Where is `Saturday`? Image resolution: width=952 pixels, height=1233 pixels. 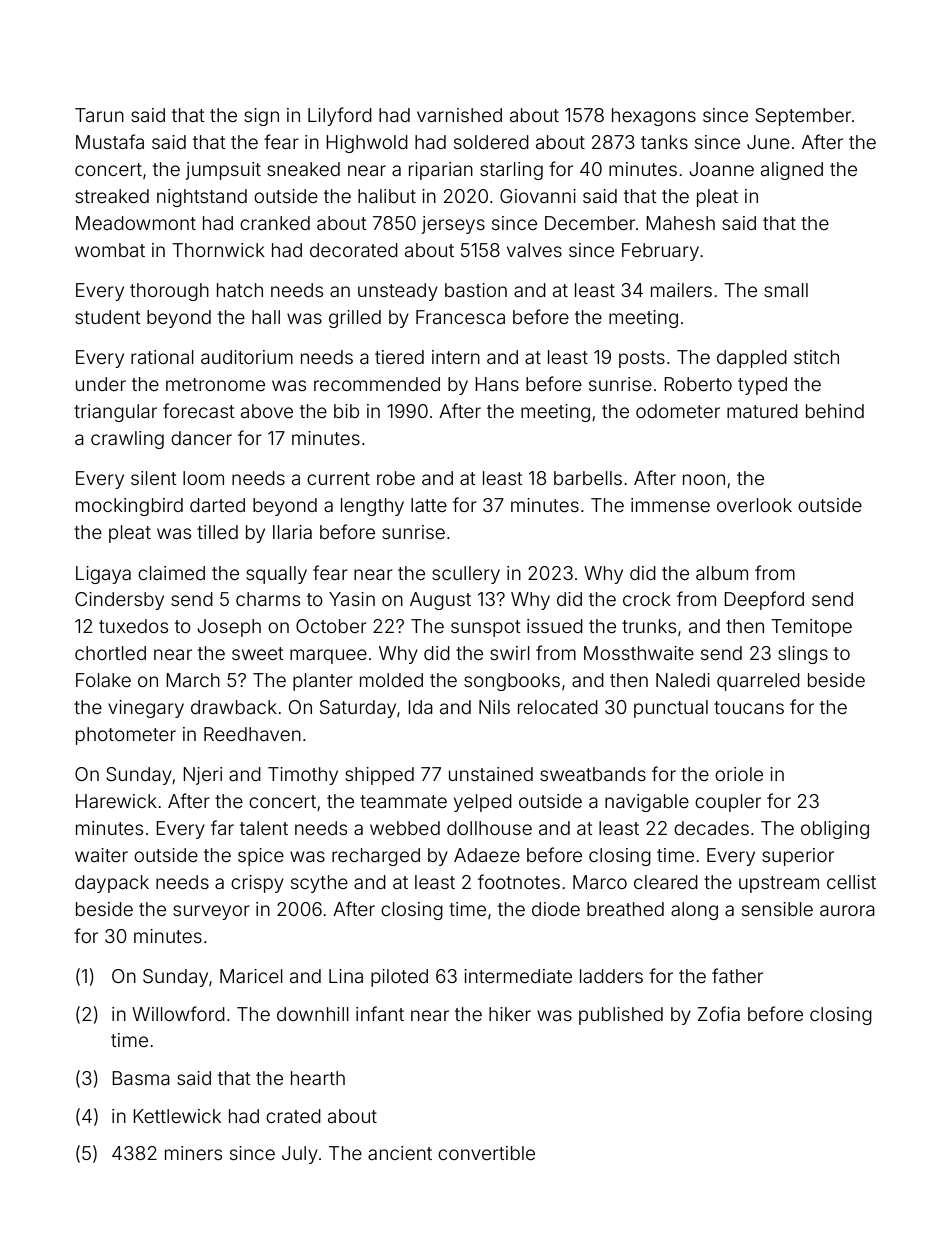 Saturday is located at coordinates (358, 709).
